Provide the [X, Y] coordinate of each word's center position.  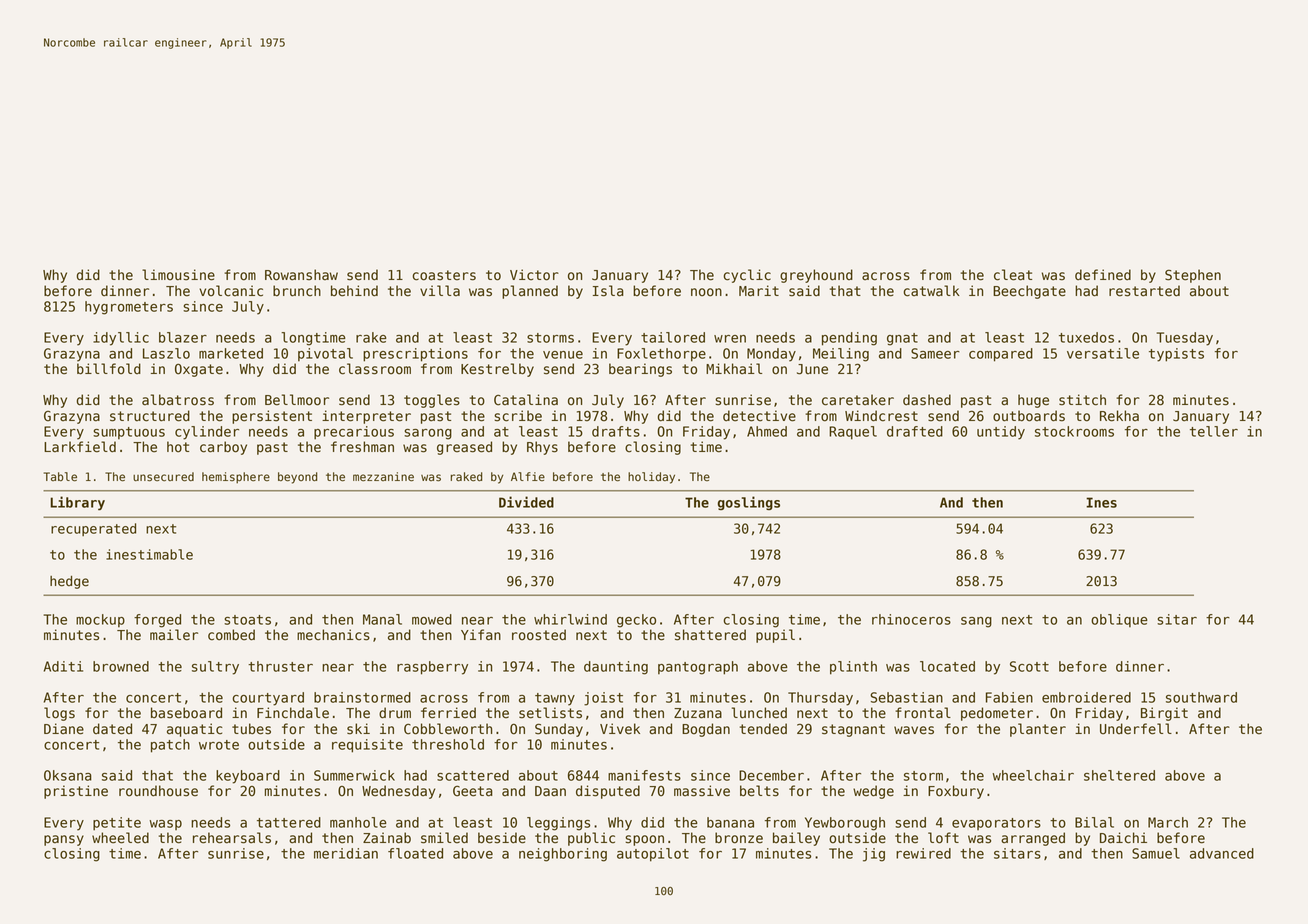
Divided [526, 502]
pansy [64, 840]
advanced [1222, 853]
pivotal [325, 354]
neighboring [563, 855]
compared [1001, 355]
